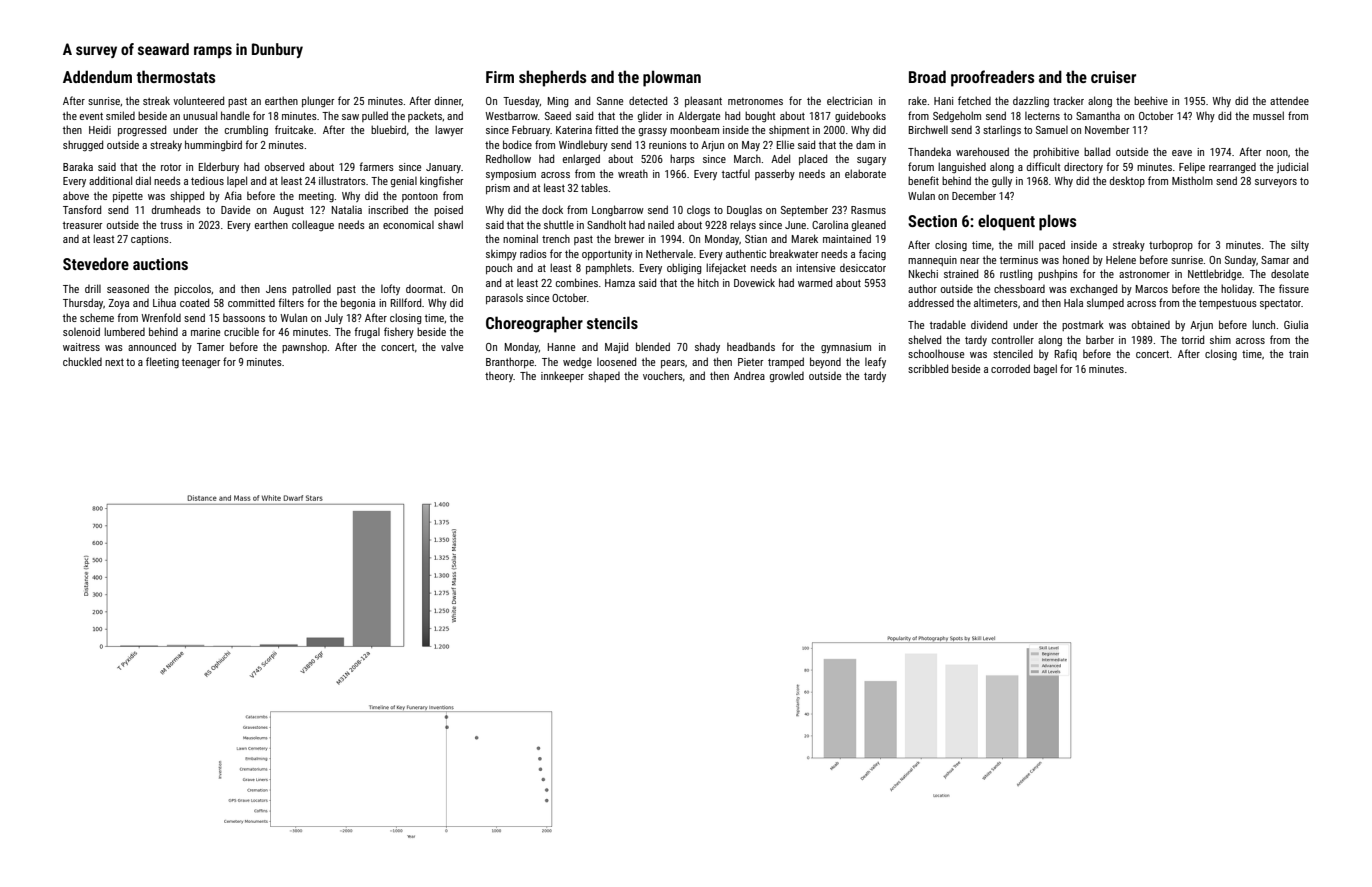 This document has height=887, width=1372. What do you see at coordinates (992, 78) in the document?
I see `proofreaders` at bounding box center [992, 78].
